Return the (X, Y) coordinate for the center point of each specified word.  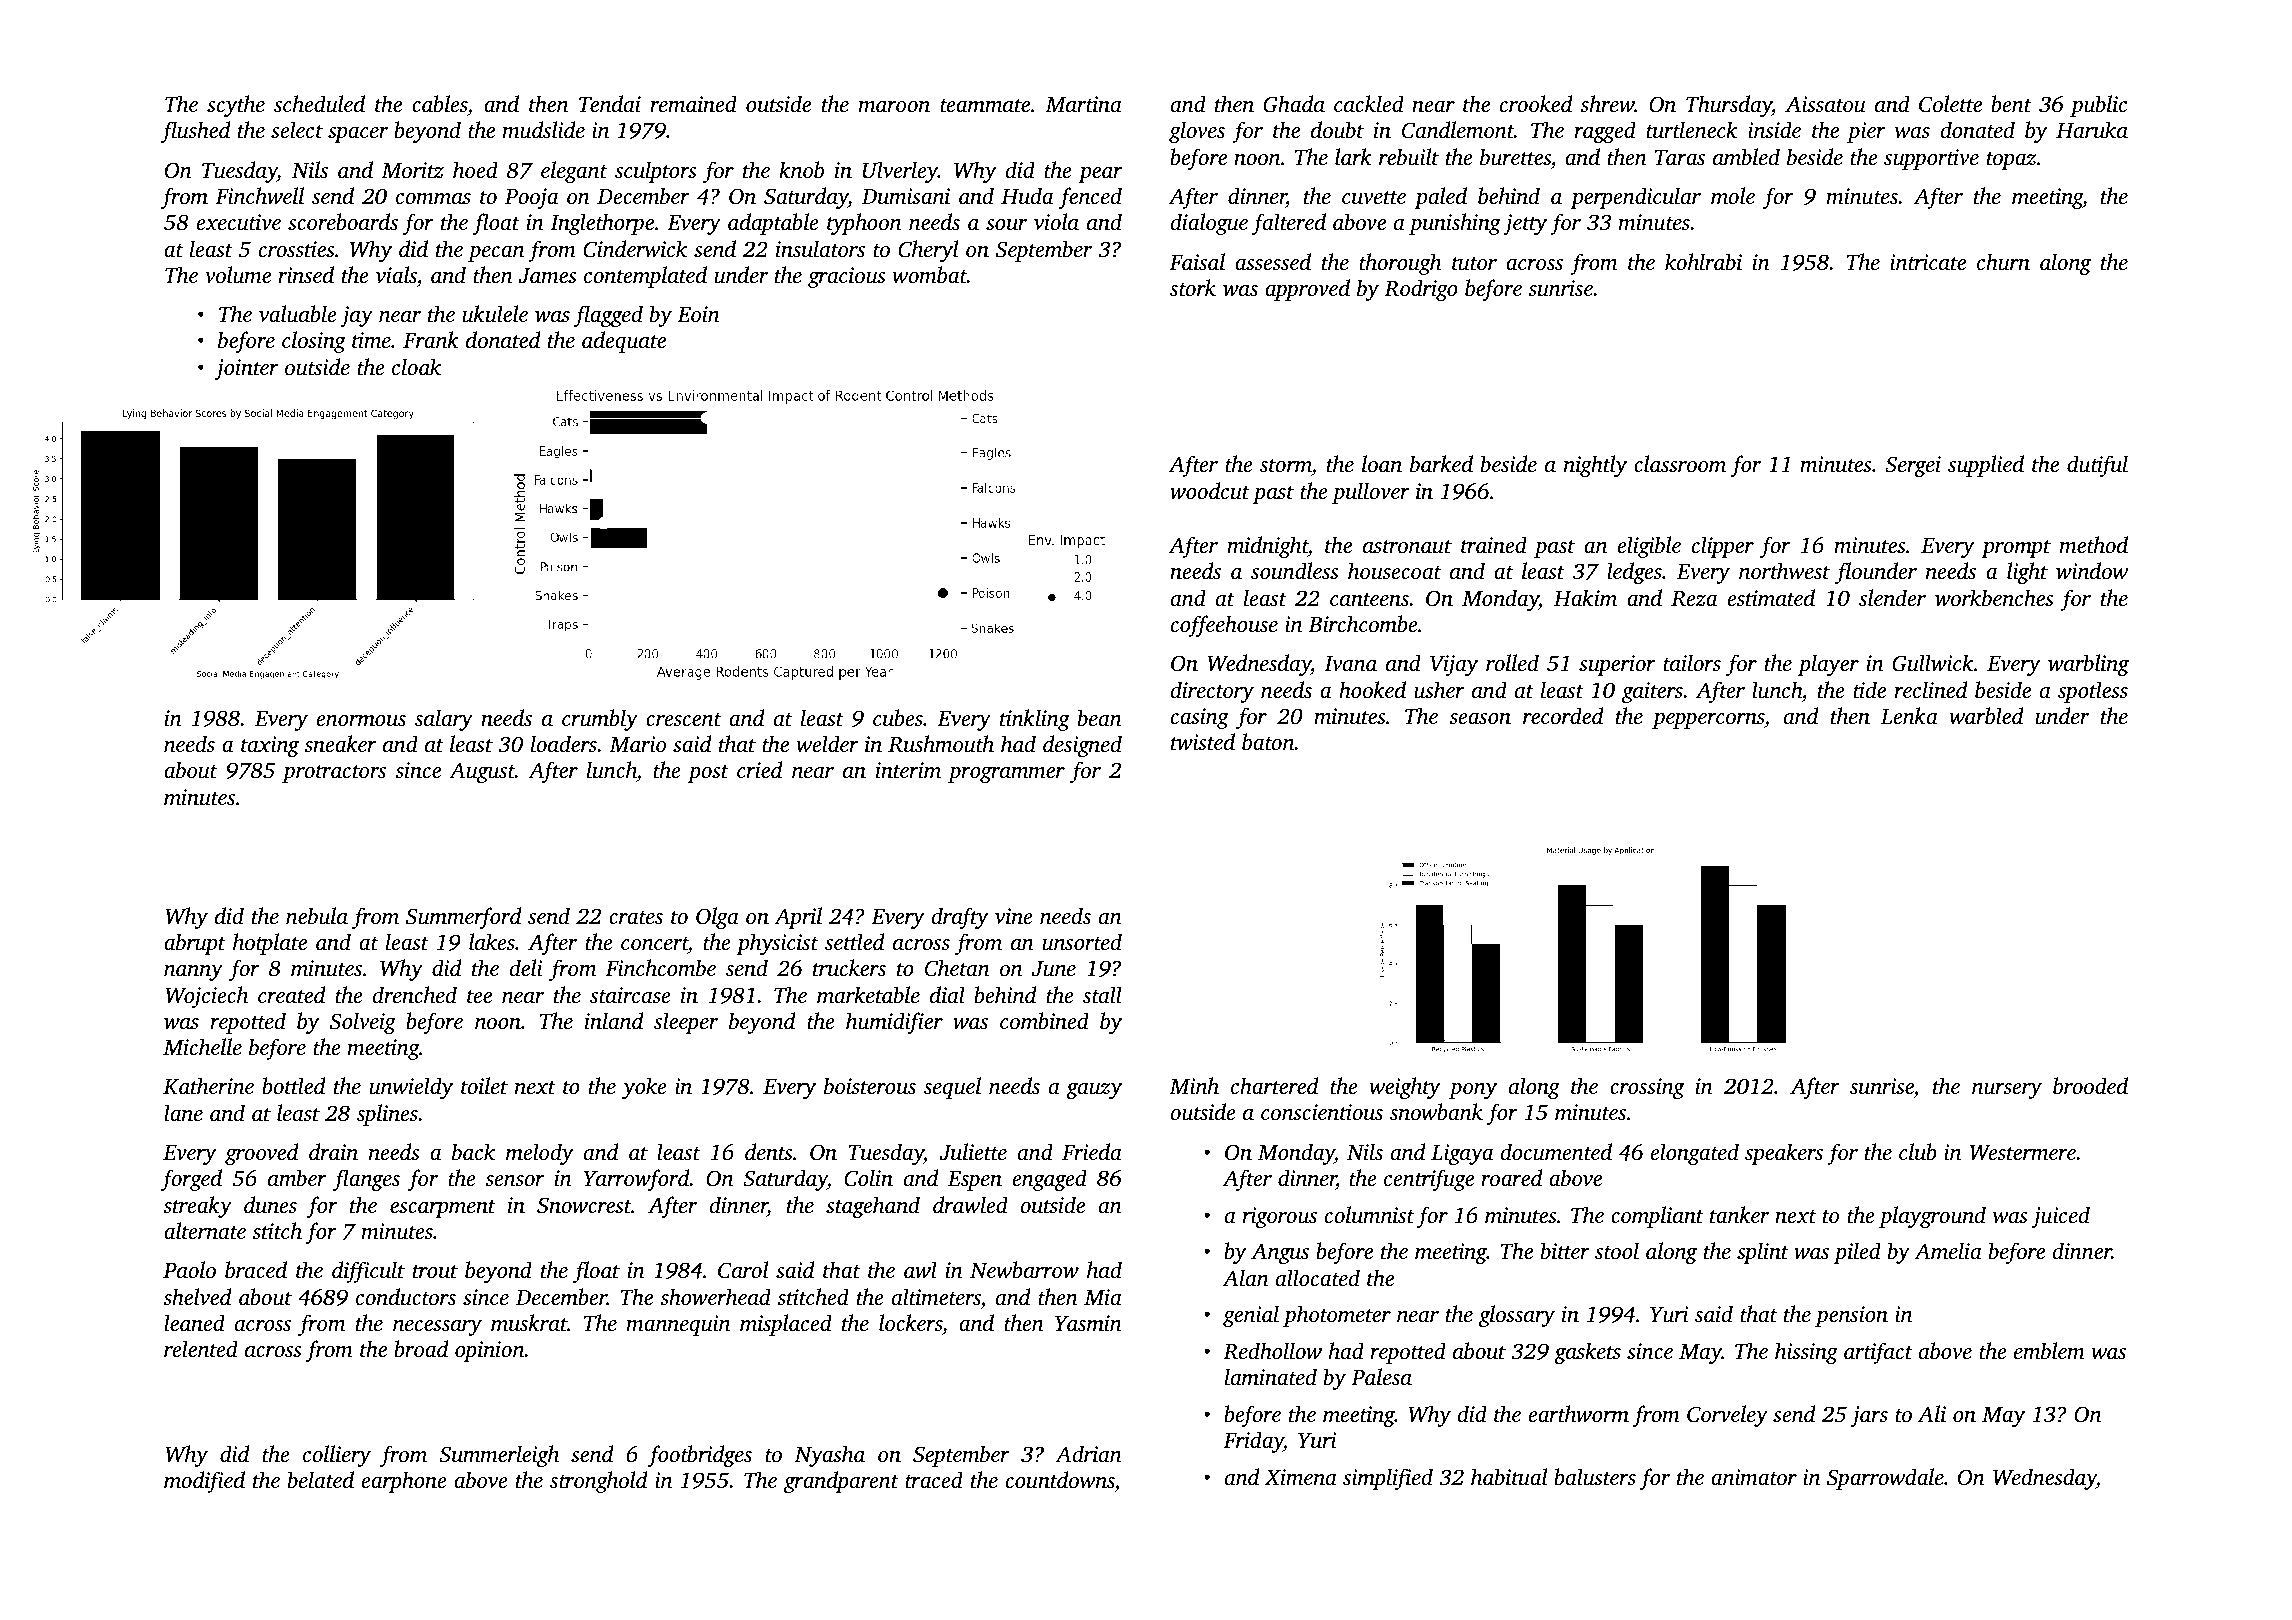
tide (1869, 689)
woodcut (1210, 491)
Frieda (1092, 1151)
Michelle (202, 1046)
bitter (1565, 1250)
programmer (1006, 775)
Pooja (531, 198)
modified (204, 1482)
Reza (1694, 599)
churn (2003, 261)
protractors (334, 774)
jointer (247, 369)
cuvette (1374, 198)
